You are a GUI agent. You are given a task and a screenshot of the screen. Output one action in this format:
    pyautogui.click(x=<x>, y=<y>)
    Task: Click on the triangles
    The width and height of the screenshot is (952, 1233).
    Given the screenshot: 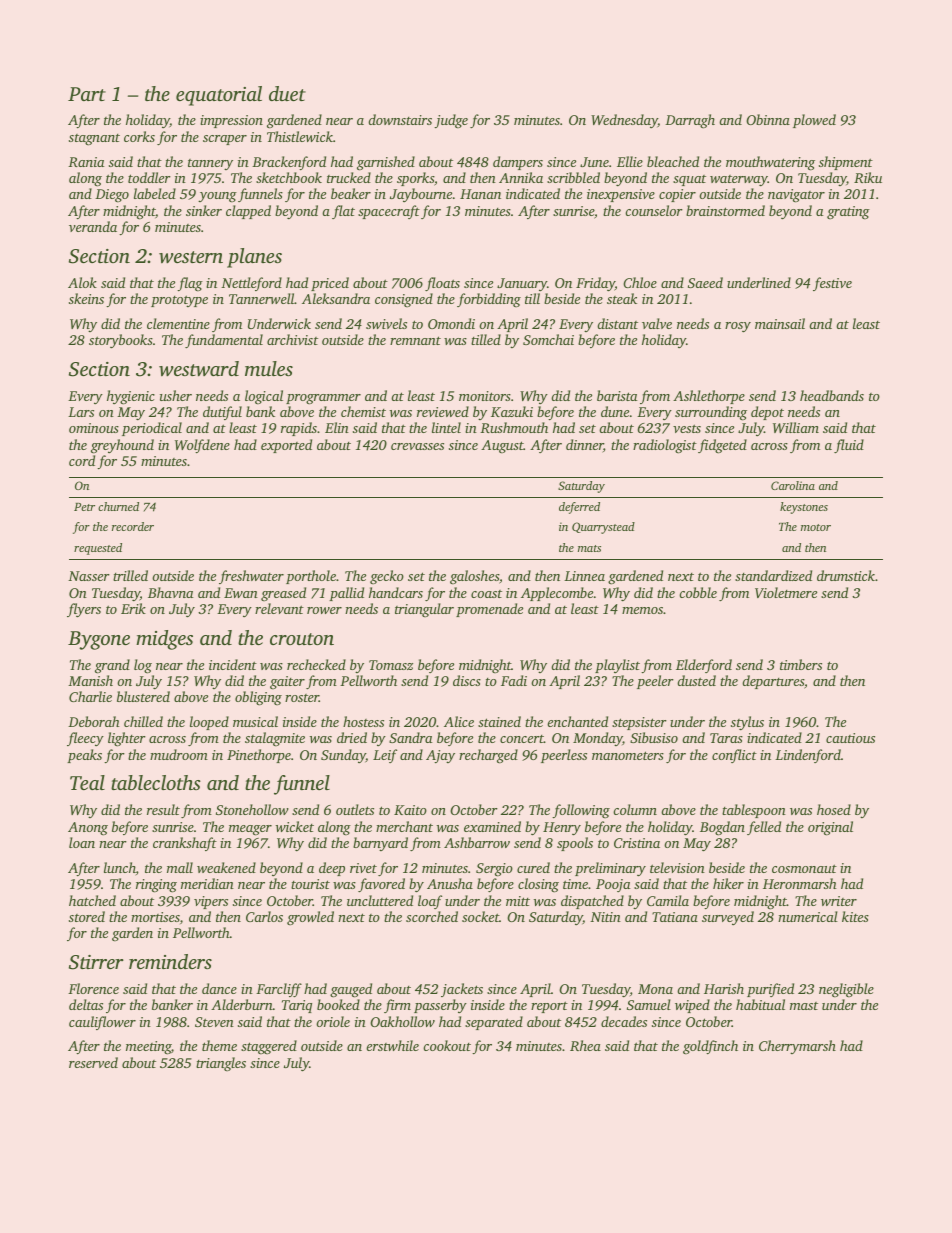 What is the action you would take?
    pyautogui.click(x=221, y=1064)
